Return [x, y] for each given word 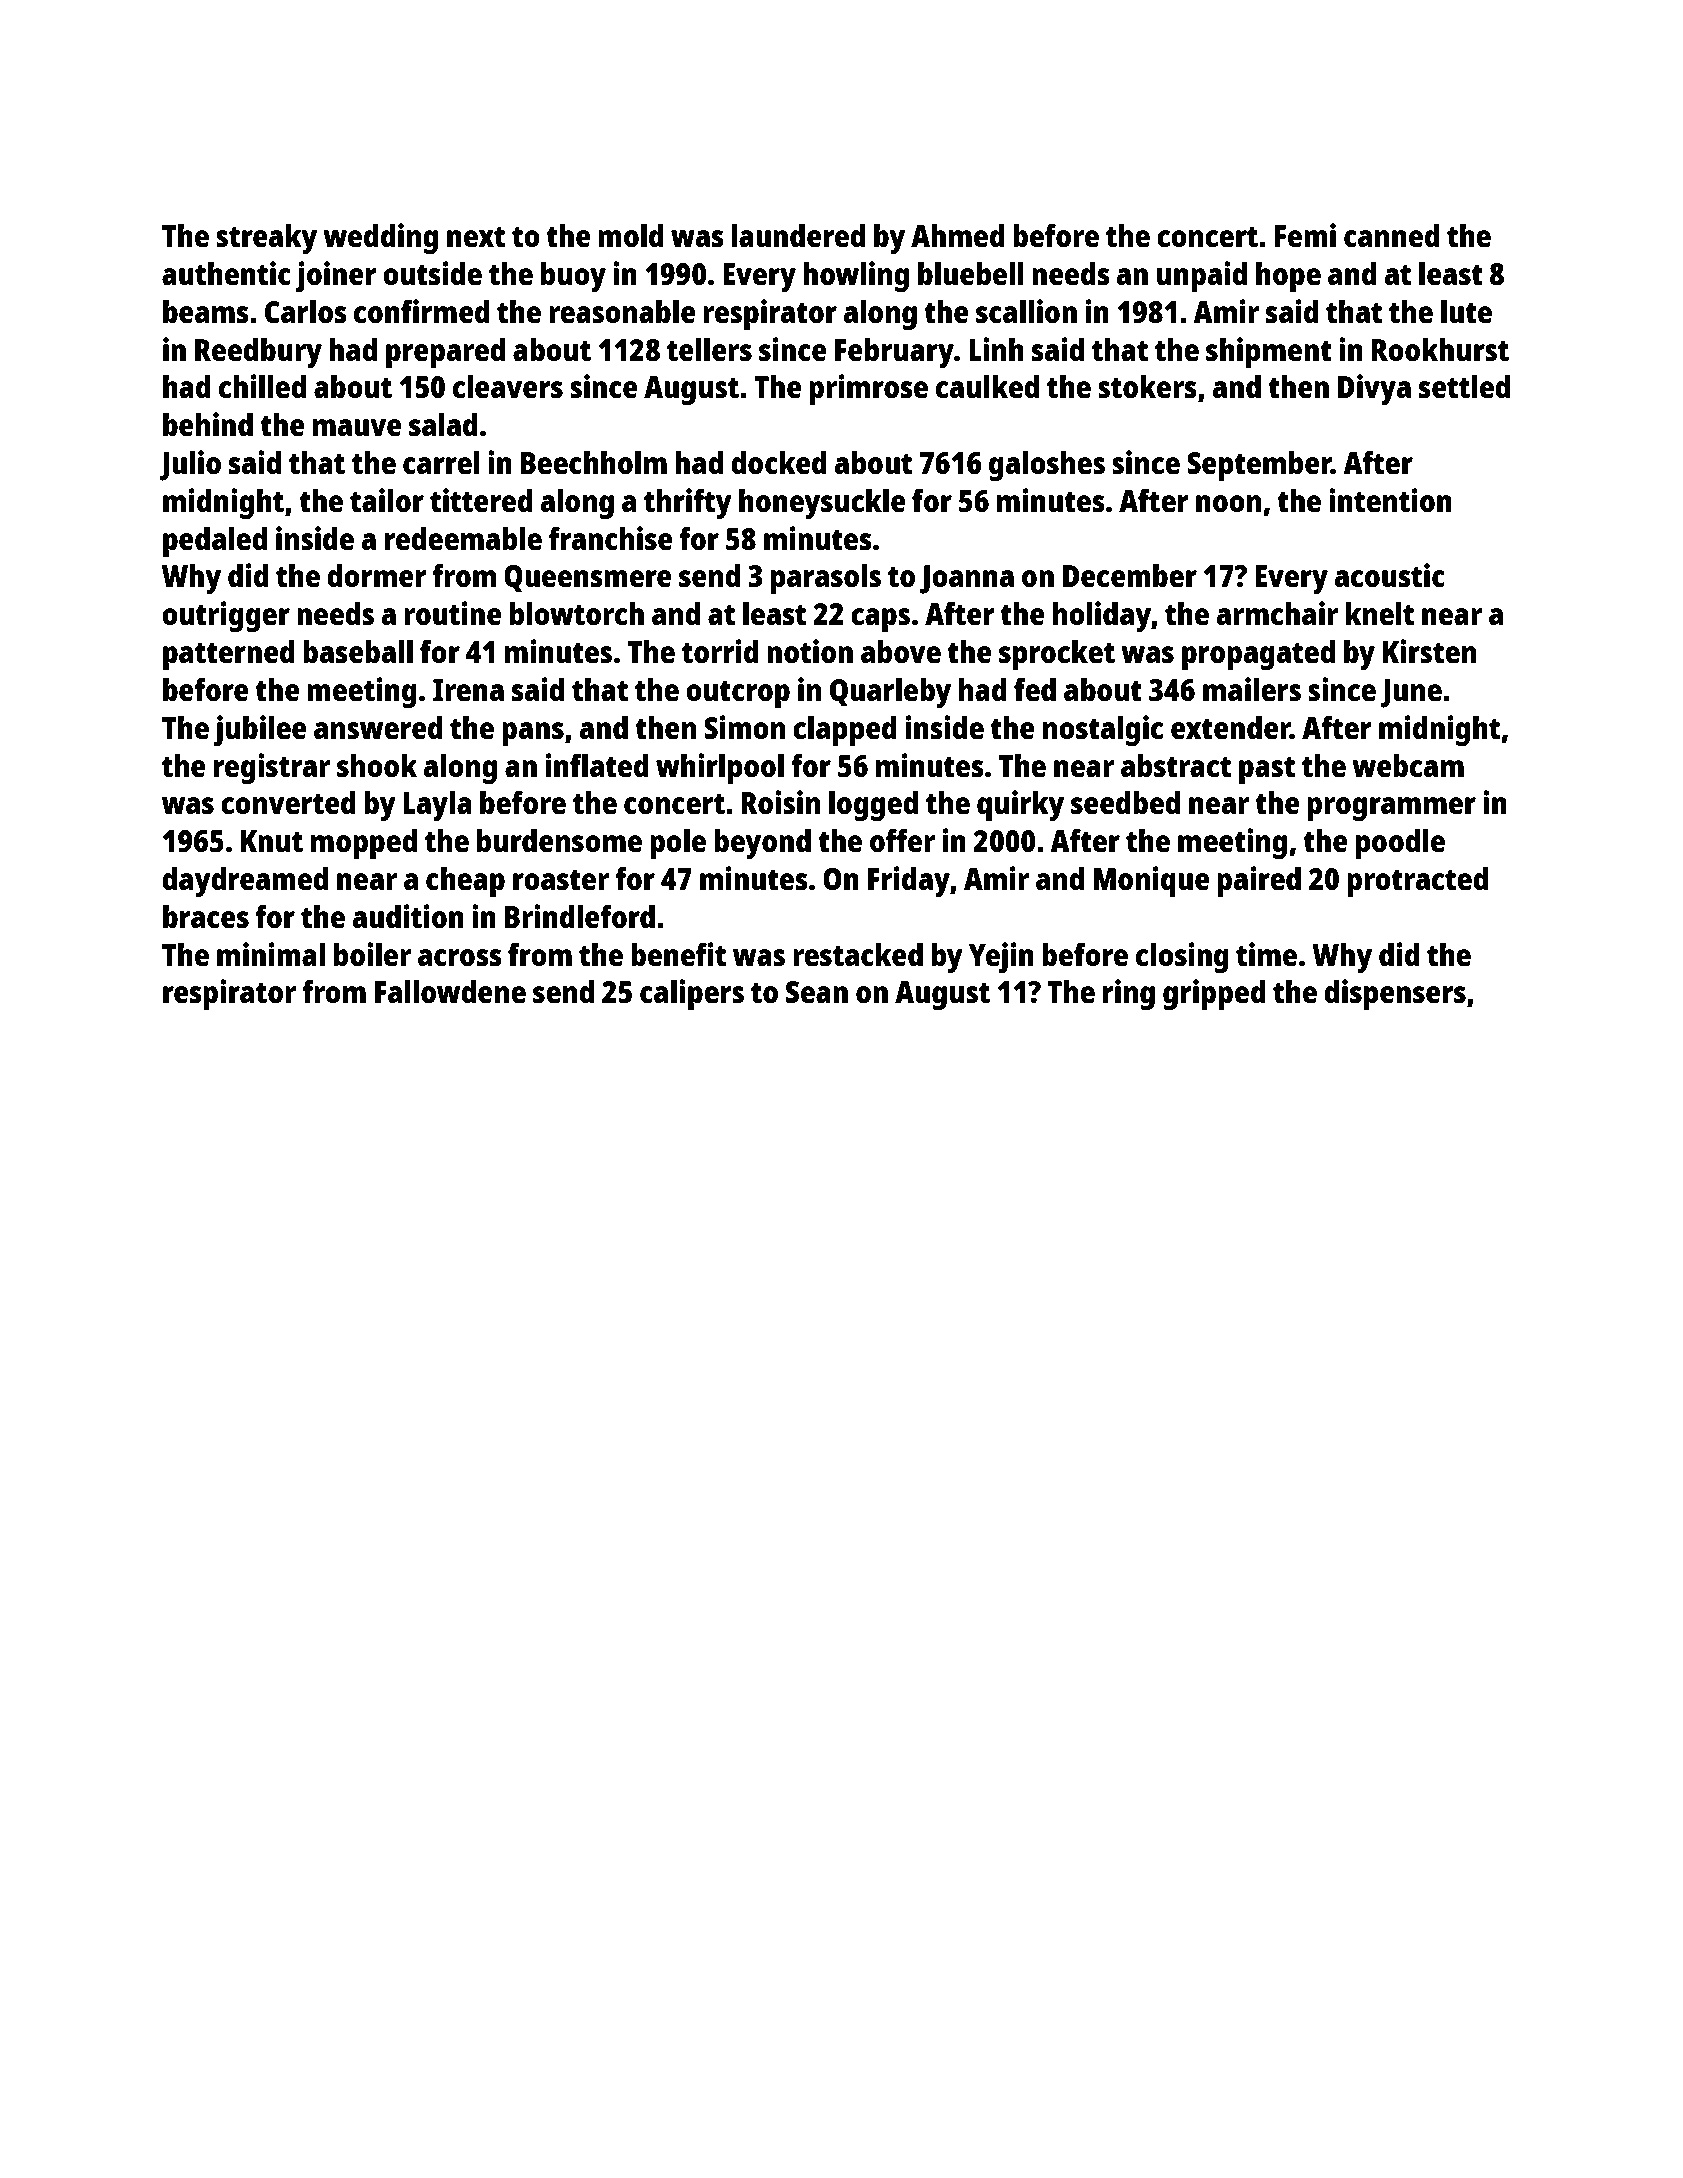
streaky [266, 239]
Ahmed [958, 236]
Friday [909, 881]
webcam [1408, 765]
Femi [1305, 235]
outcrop [738, 694]
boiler [372, 954]
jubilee [260, 730]
